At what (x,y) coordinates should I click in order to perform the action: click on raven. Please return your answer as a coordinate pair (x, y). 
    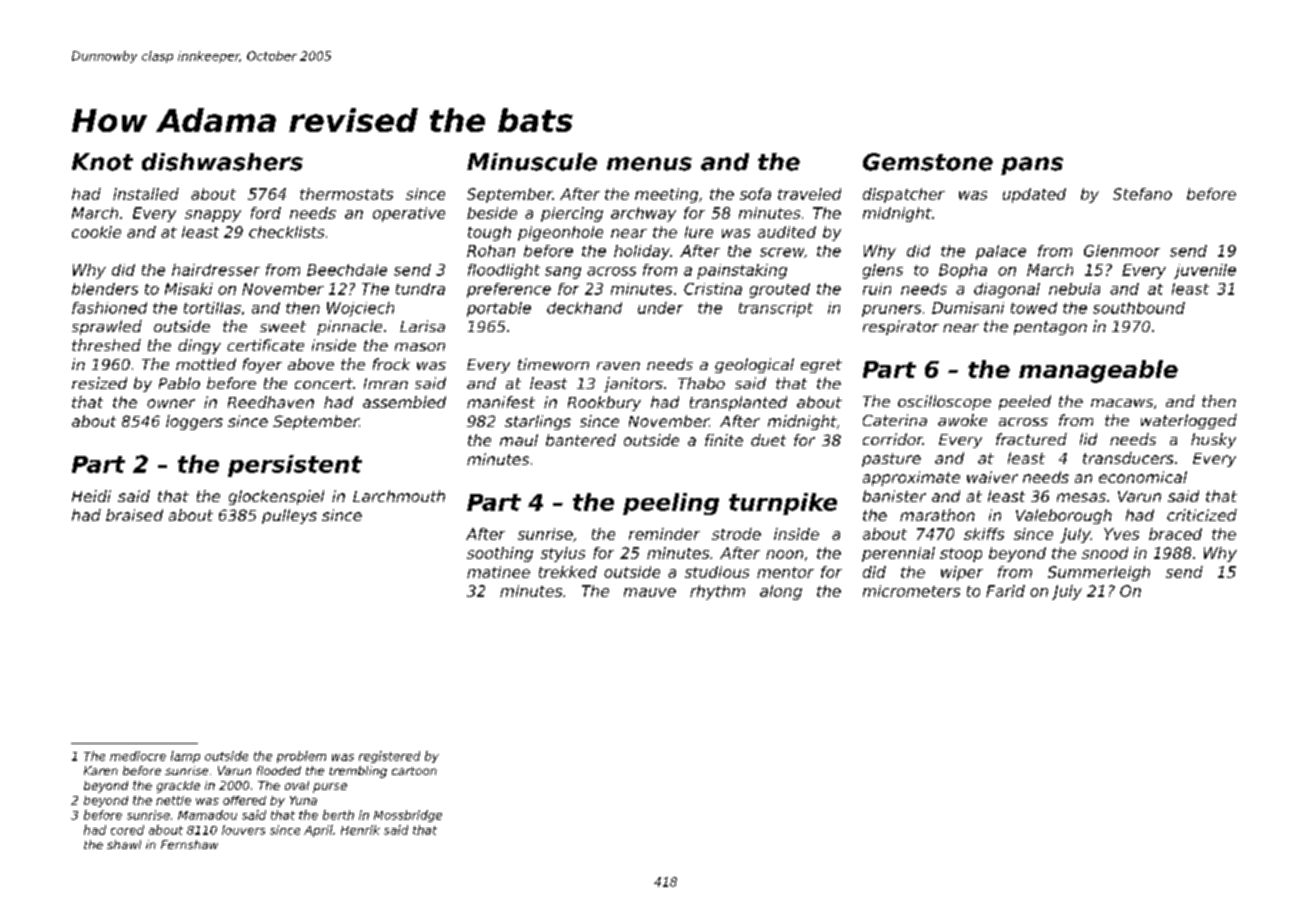
    Looking at the image, I should click on (618, 366).
